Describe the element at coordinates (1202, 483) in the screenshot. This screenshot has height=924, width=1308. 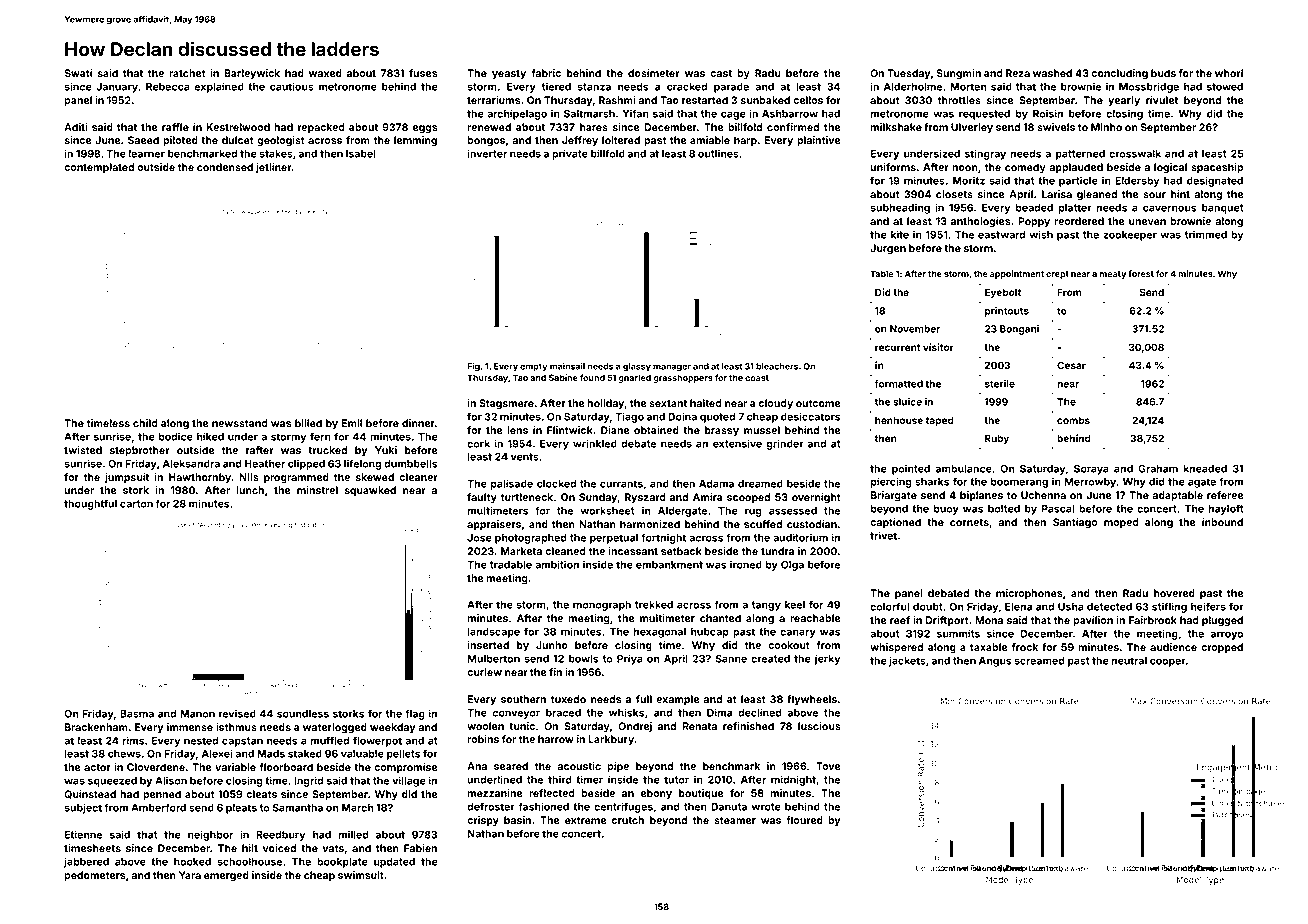
I see `agate` at that location.
